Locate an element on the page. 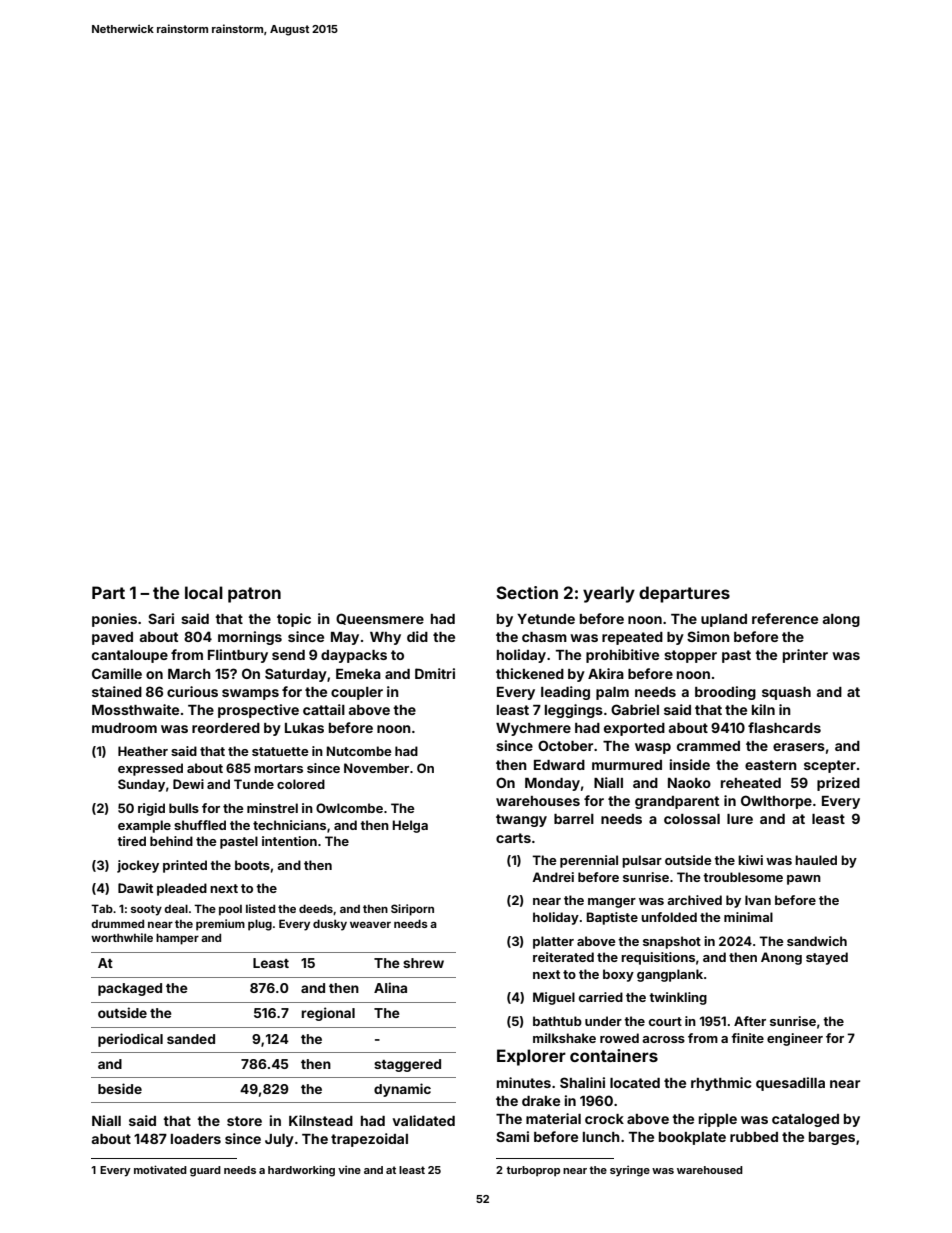  swamps is located at coordinates (250, 694).
